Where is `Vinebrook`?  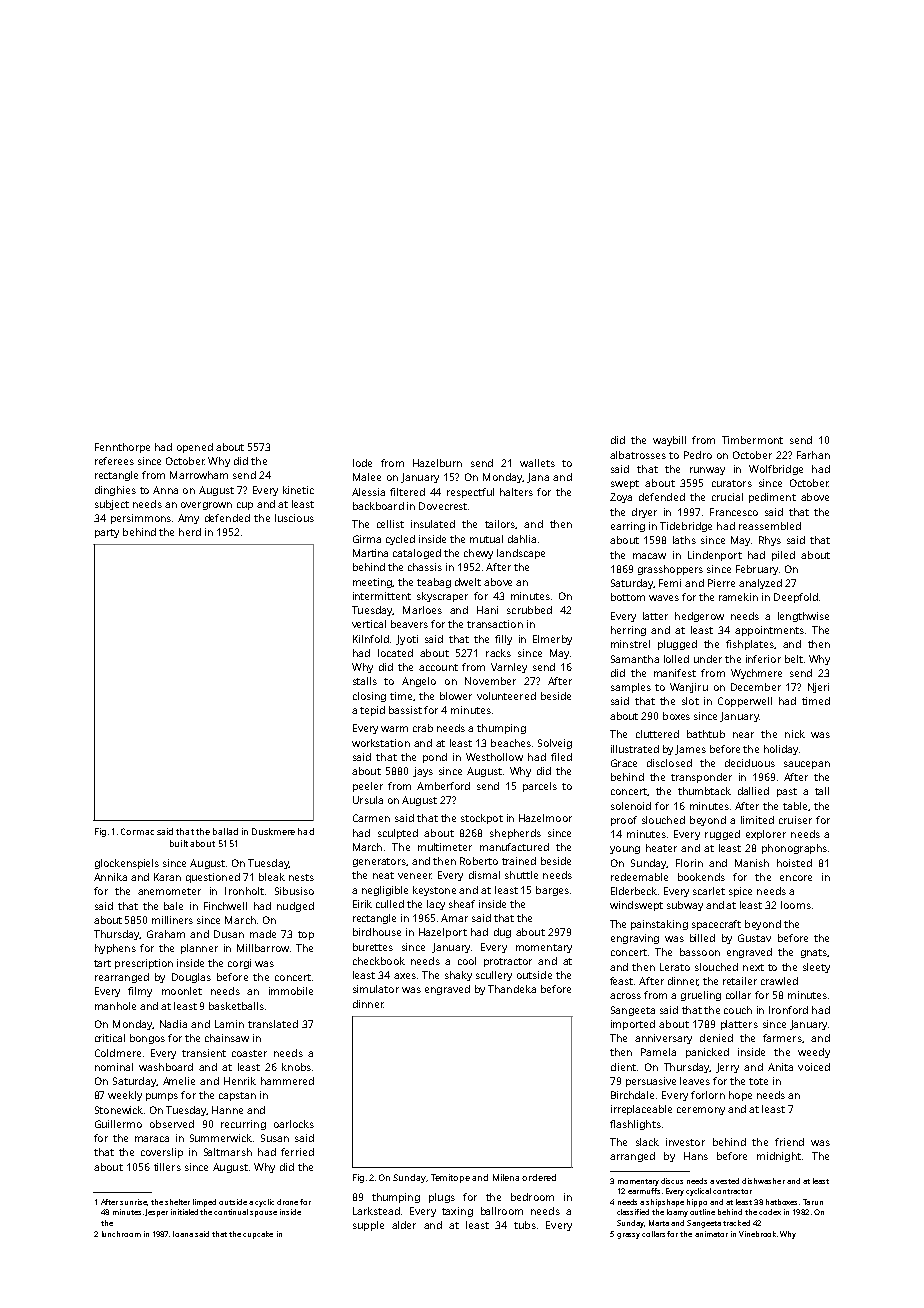 Vinebrook is located at coordinates (757, 1234).
